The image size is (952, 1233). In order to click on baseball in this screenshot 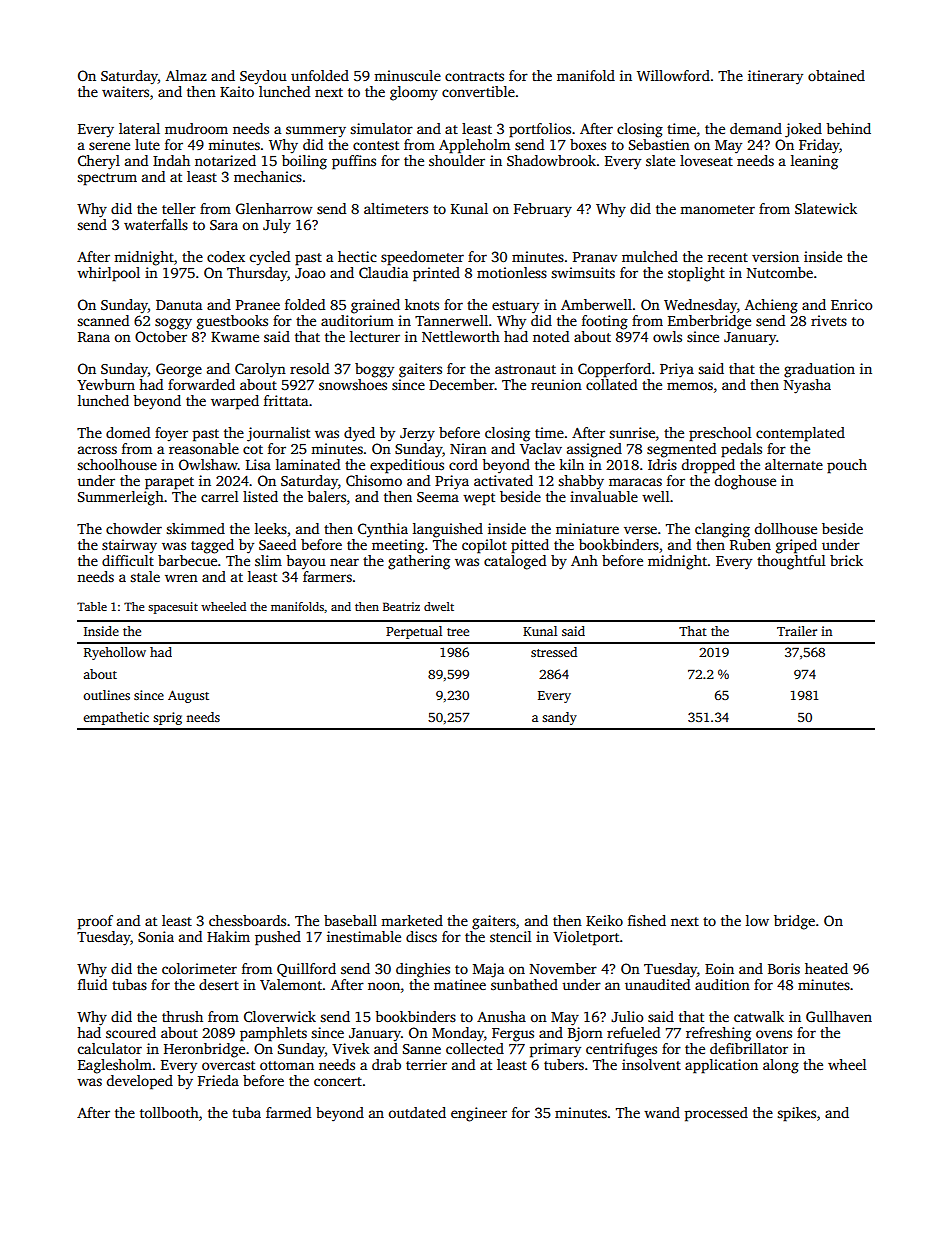, I will do `click(350, 920)`.
